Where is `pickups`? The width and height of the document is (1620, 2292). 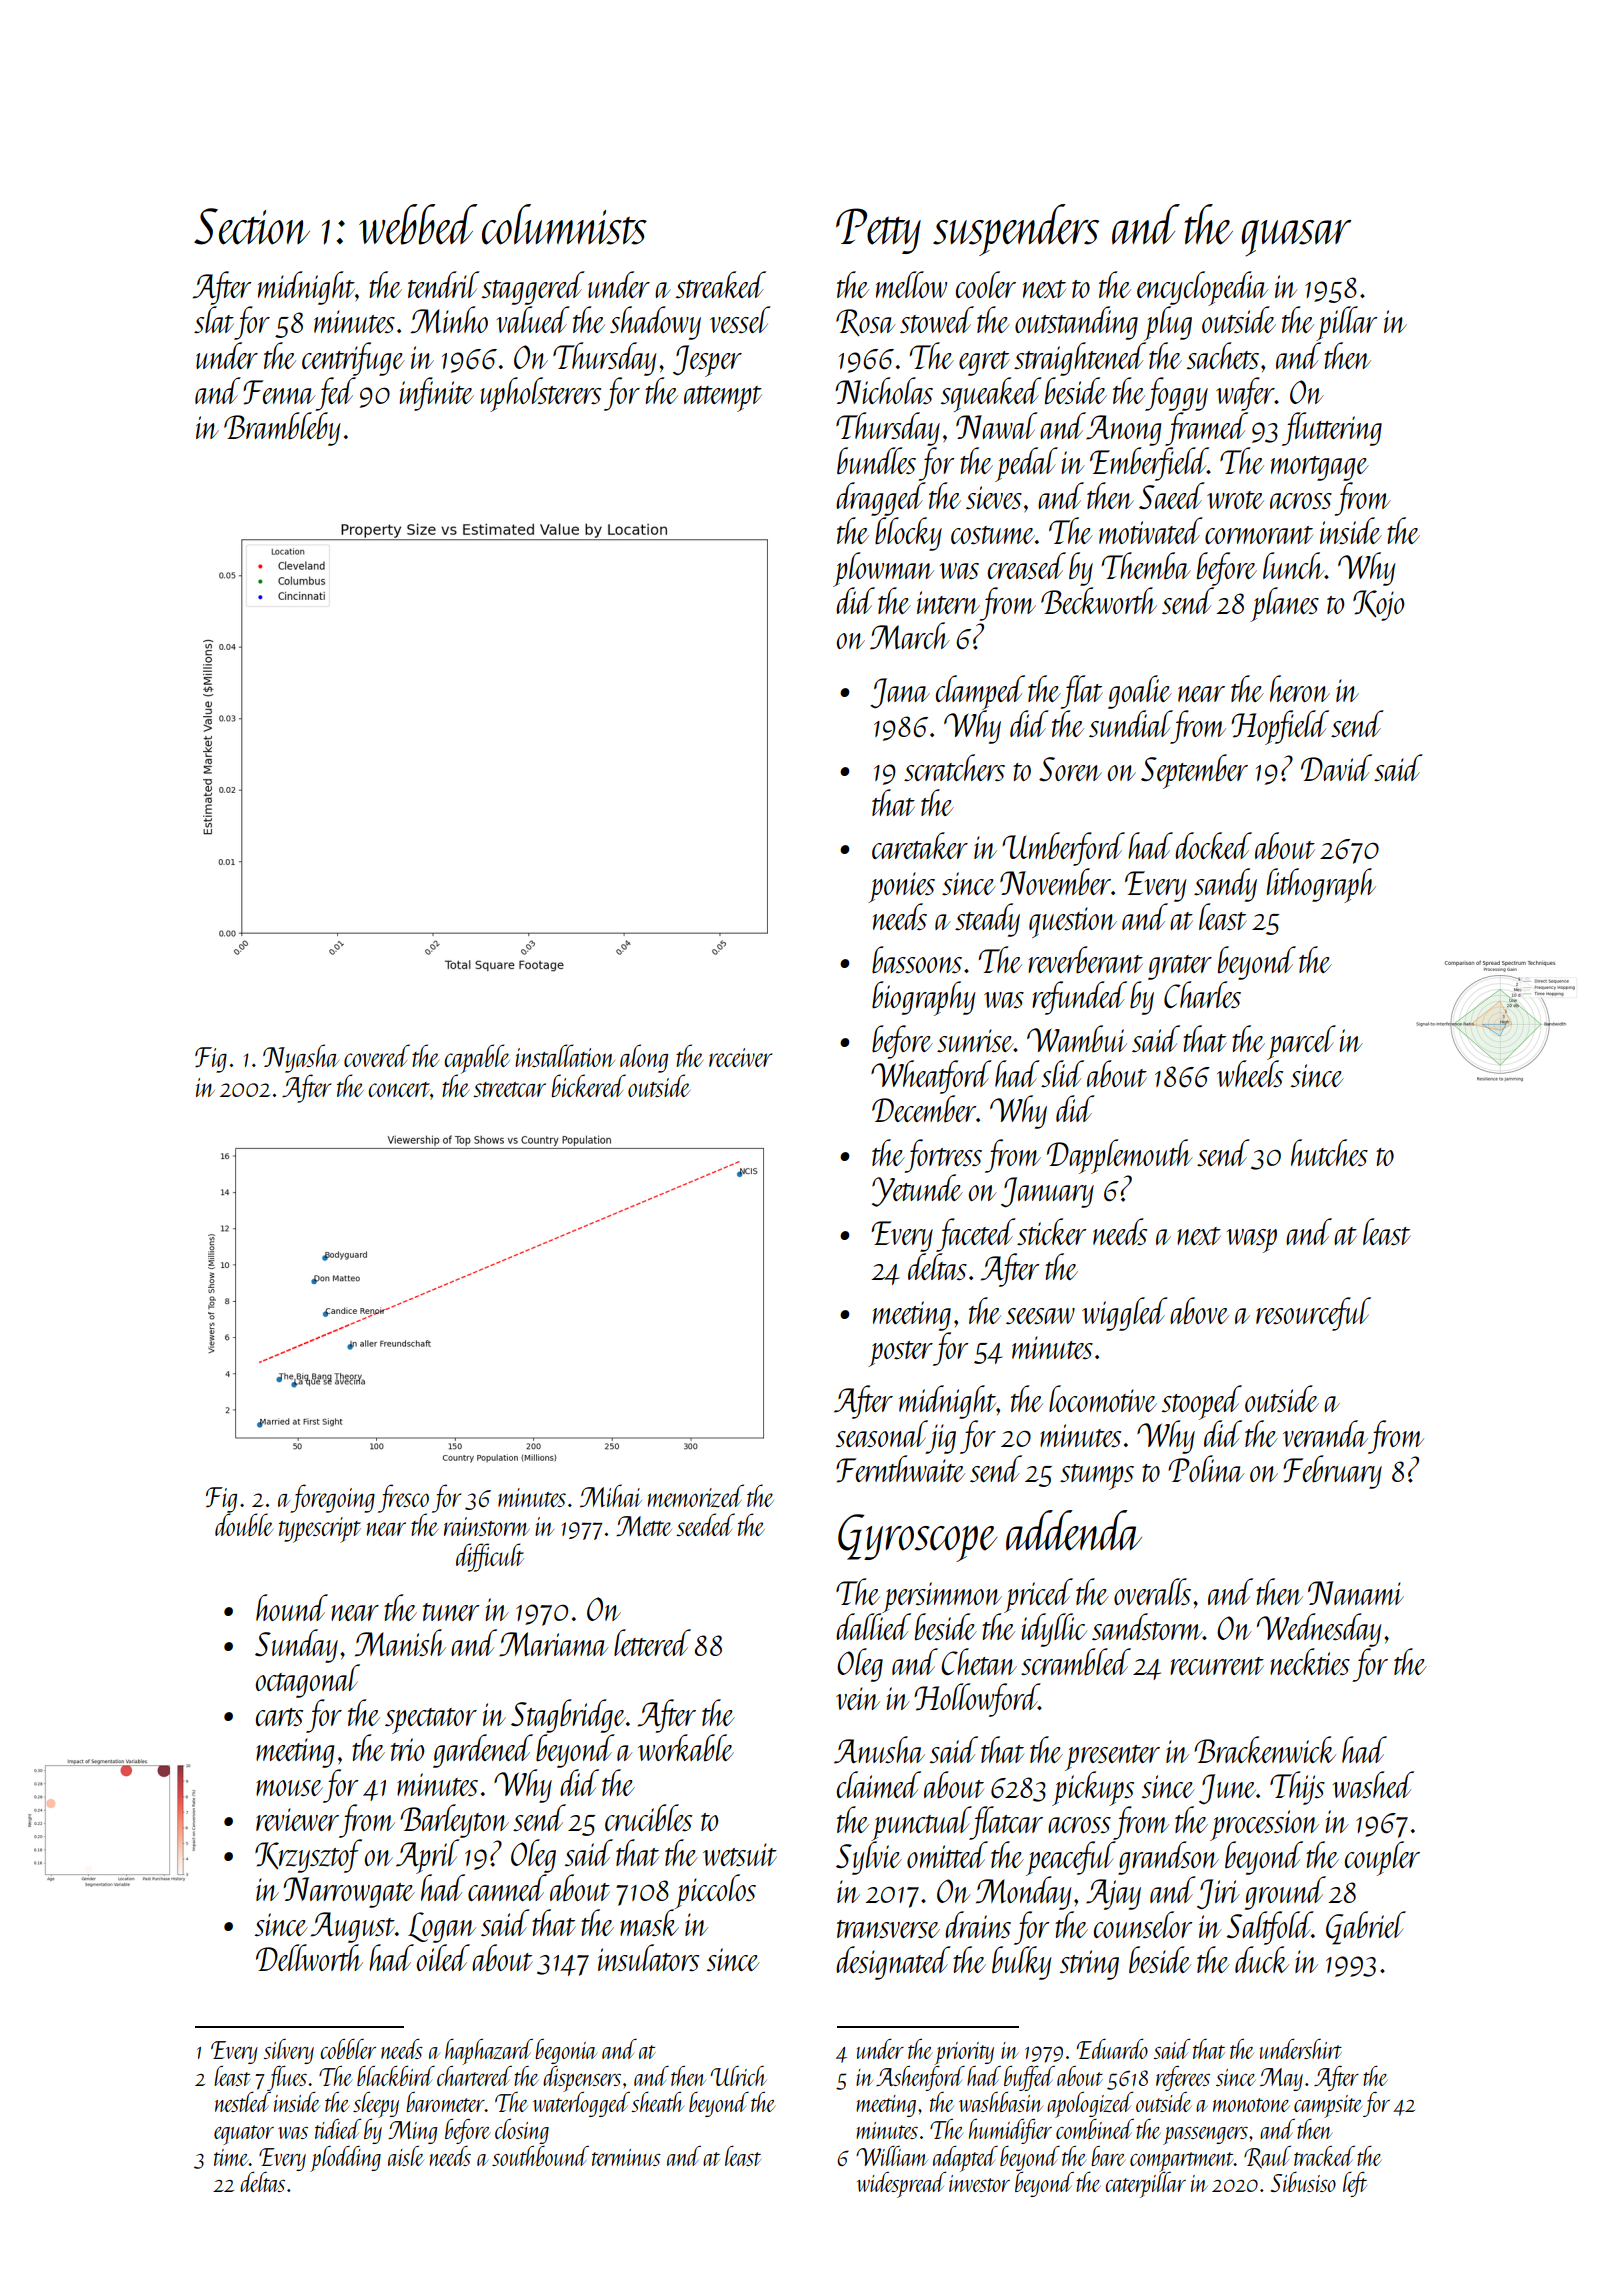 pickups is located at coordinates (1093, 1788).
